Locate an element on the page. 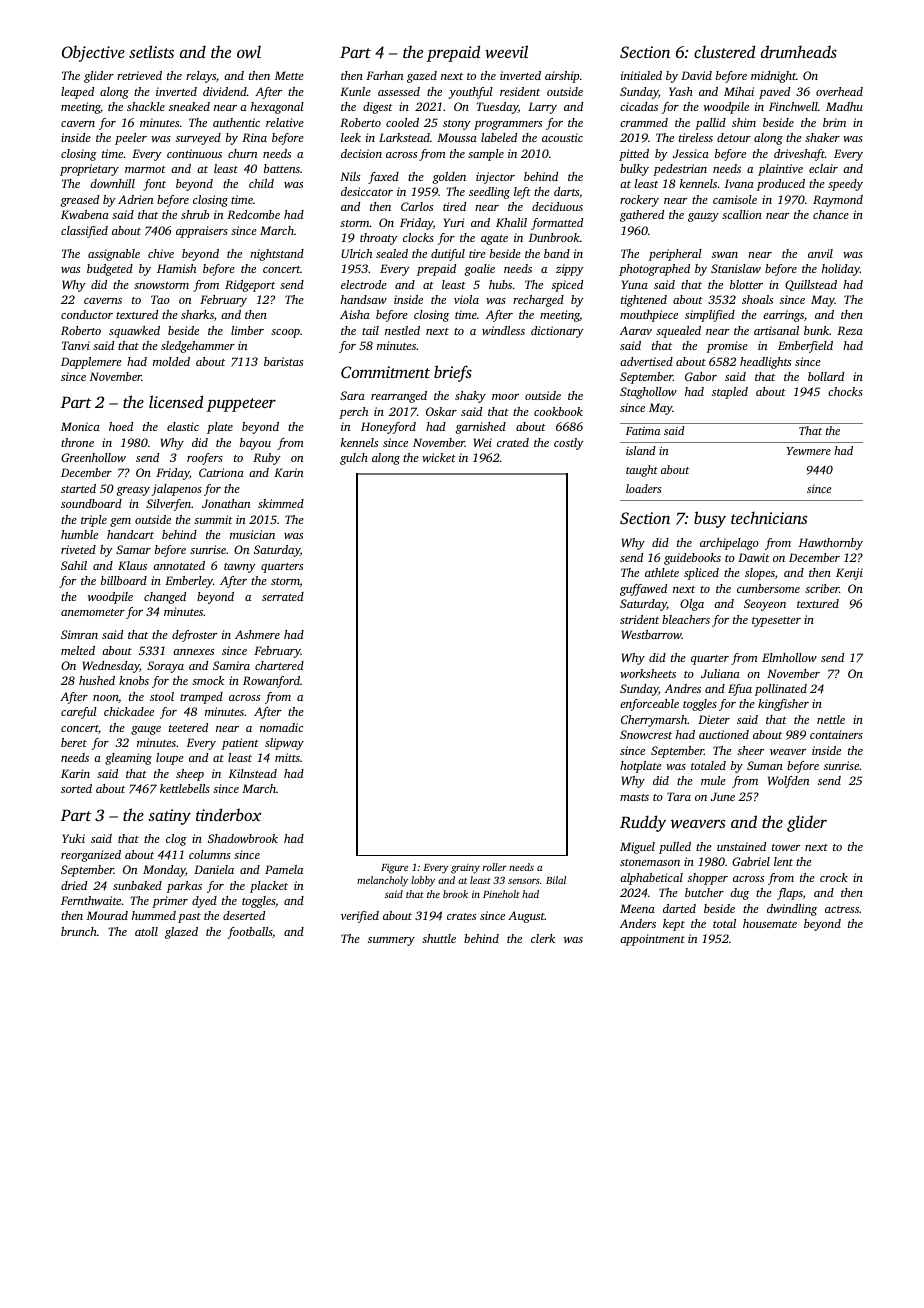 The width and height of the image is (924, 1308). humble is located at coordinates (79, 534).
